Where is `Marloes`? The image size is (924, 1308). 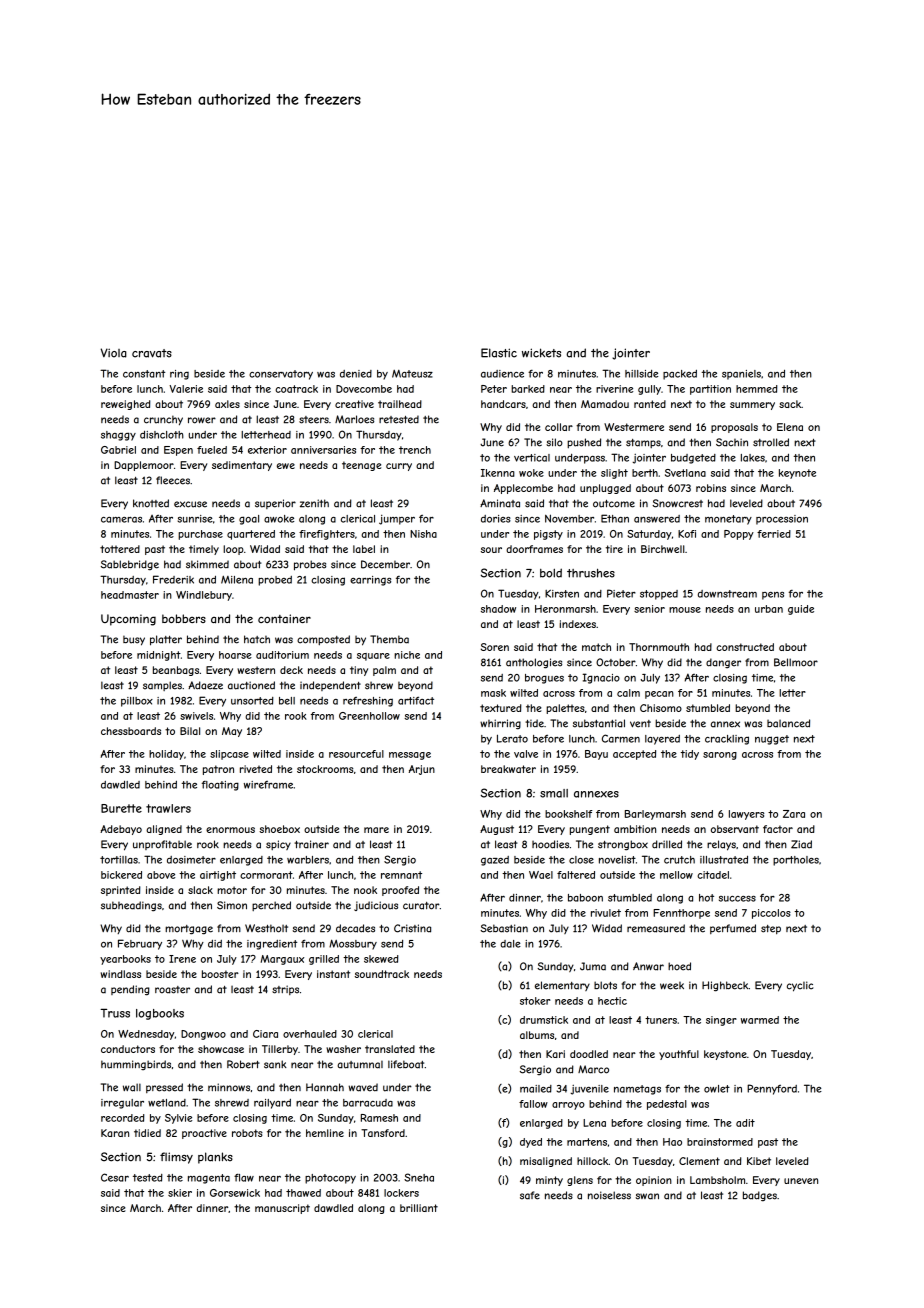 Marloes is located at coordinates (354, 419).
